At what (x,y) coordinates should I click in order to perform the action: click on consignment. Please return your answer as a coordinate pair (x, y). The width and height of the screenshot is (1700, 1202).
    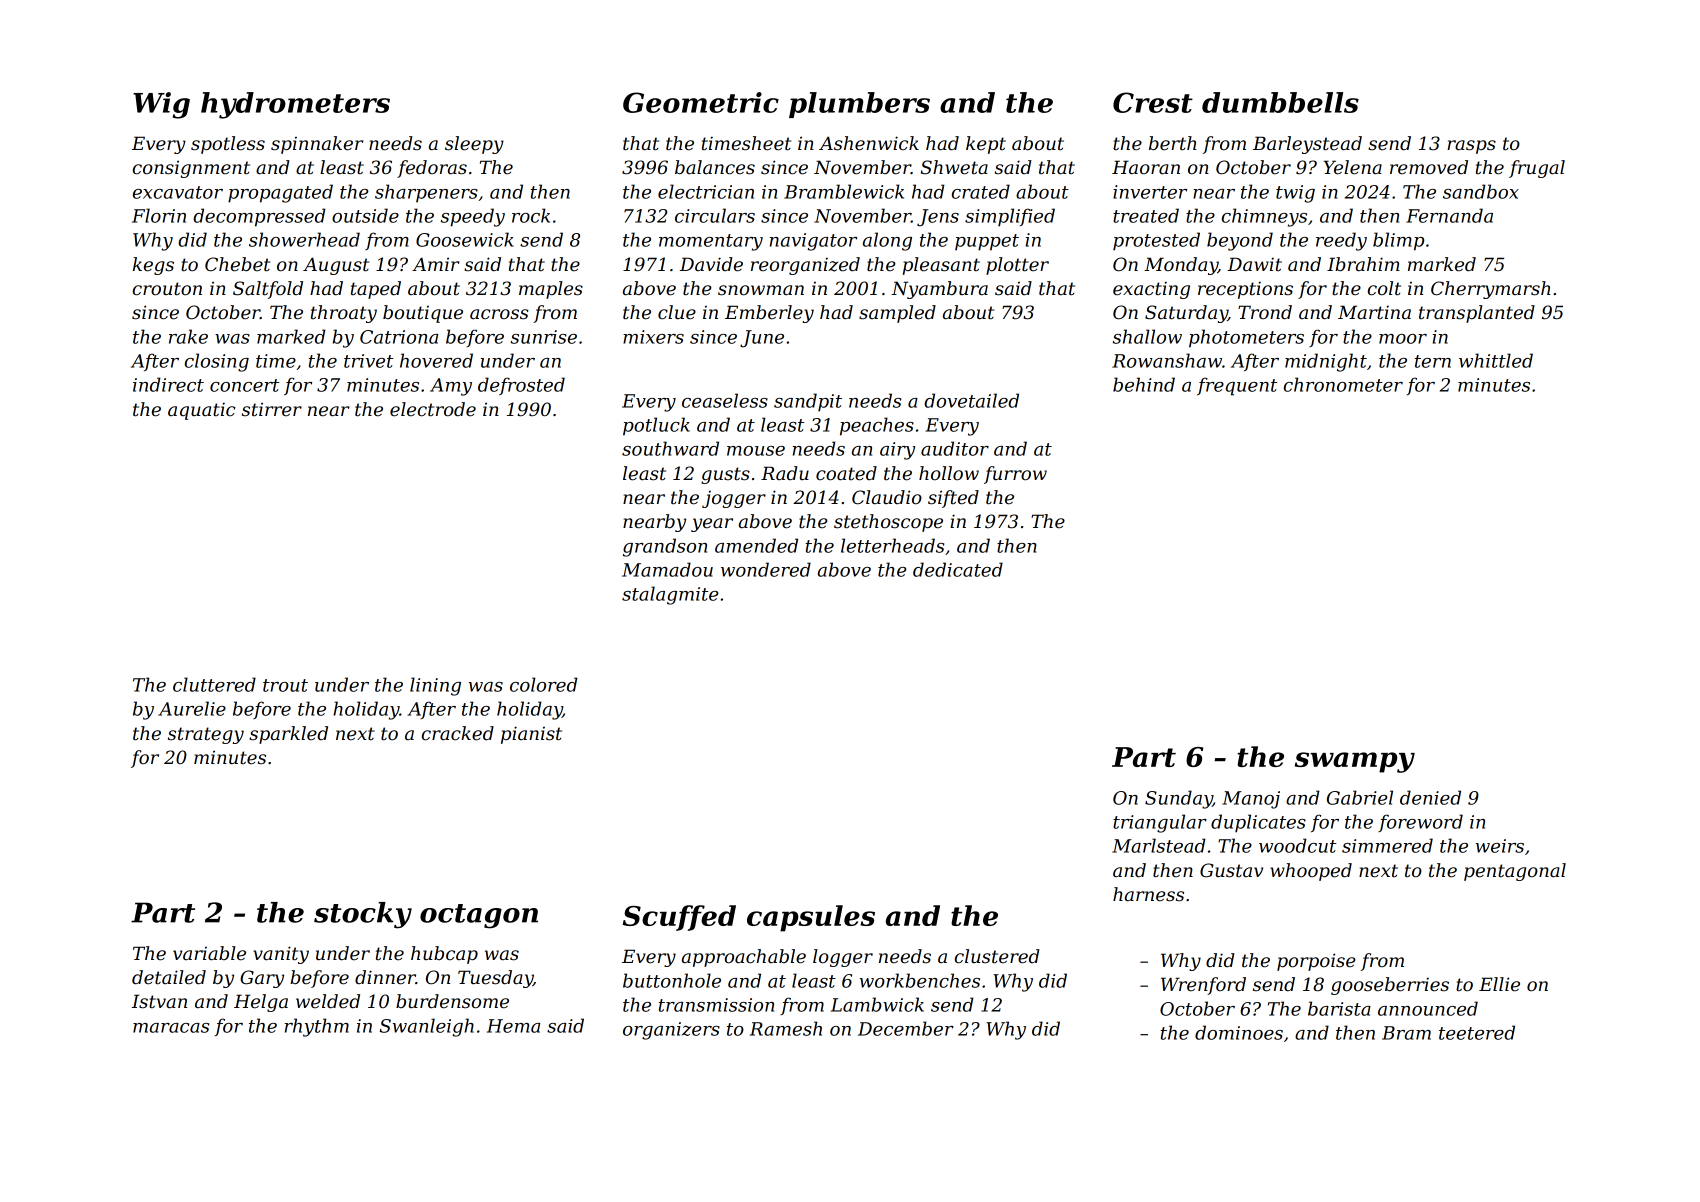
    Looking at the image, I should click on (191, 169).
